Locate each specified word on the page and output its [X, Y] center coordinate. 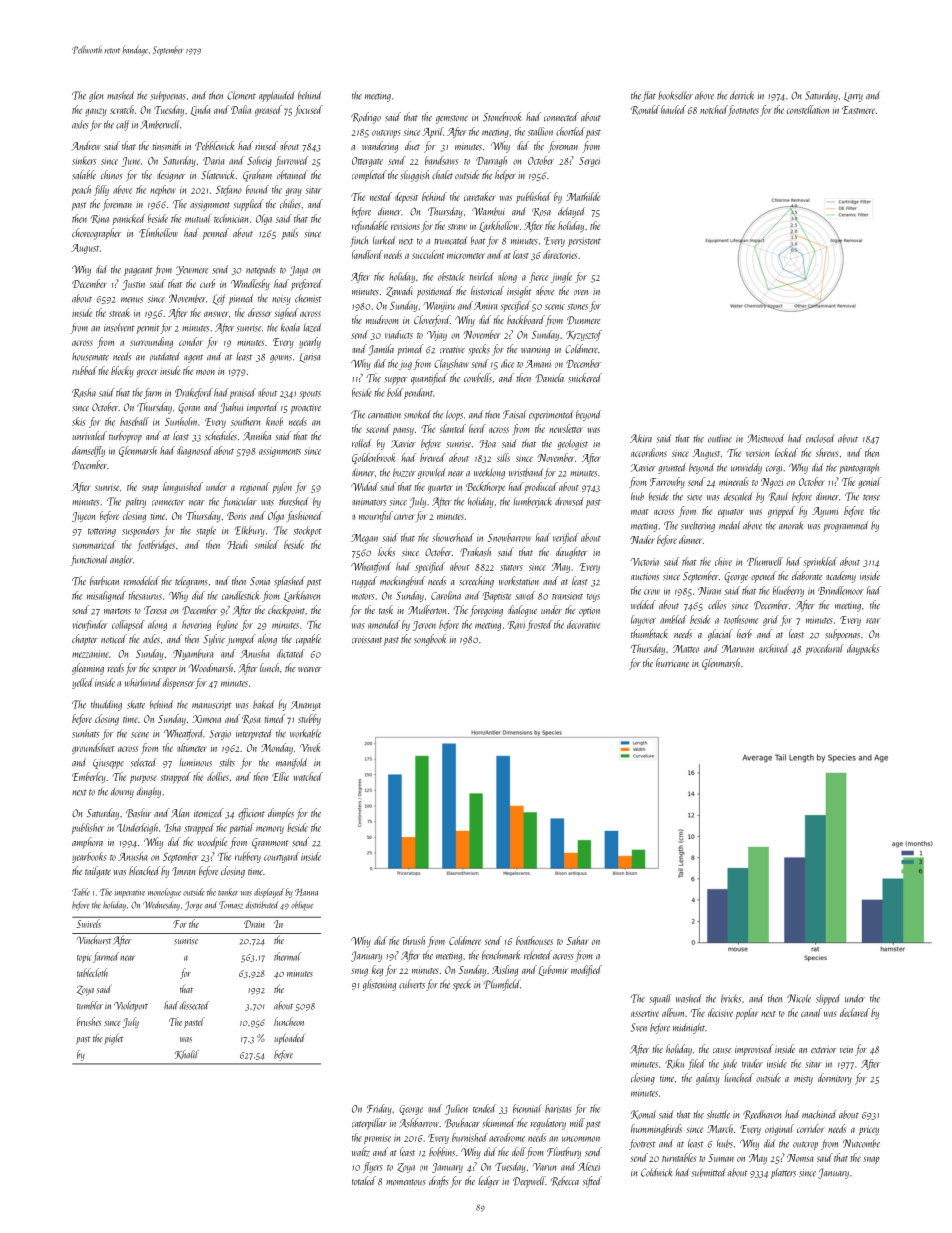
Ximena [206, 719]
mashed [120, 95]
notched [714, 109]
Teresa [155, 610]
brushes [89, 1021]
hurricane [672, 662]
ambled [673, 619]
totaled [364, 1180]
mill [577, 1122]
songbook [430, 640]
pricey [869, 1130]
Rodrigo [366, 118]
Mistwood [765, 438]
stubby [309, 719]
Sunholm [181, 421]
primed [410, 350]
